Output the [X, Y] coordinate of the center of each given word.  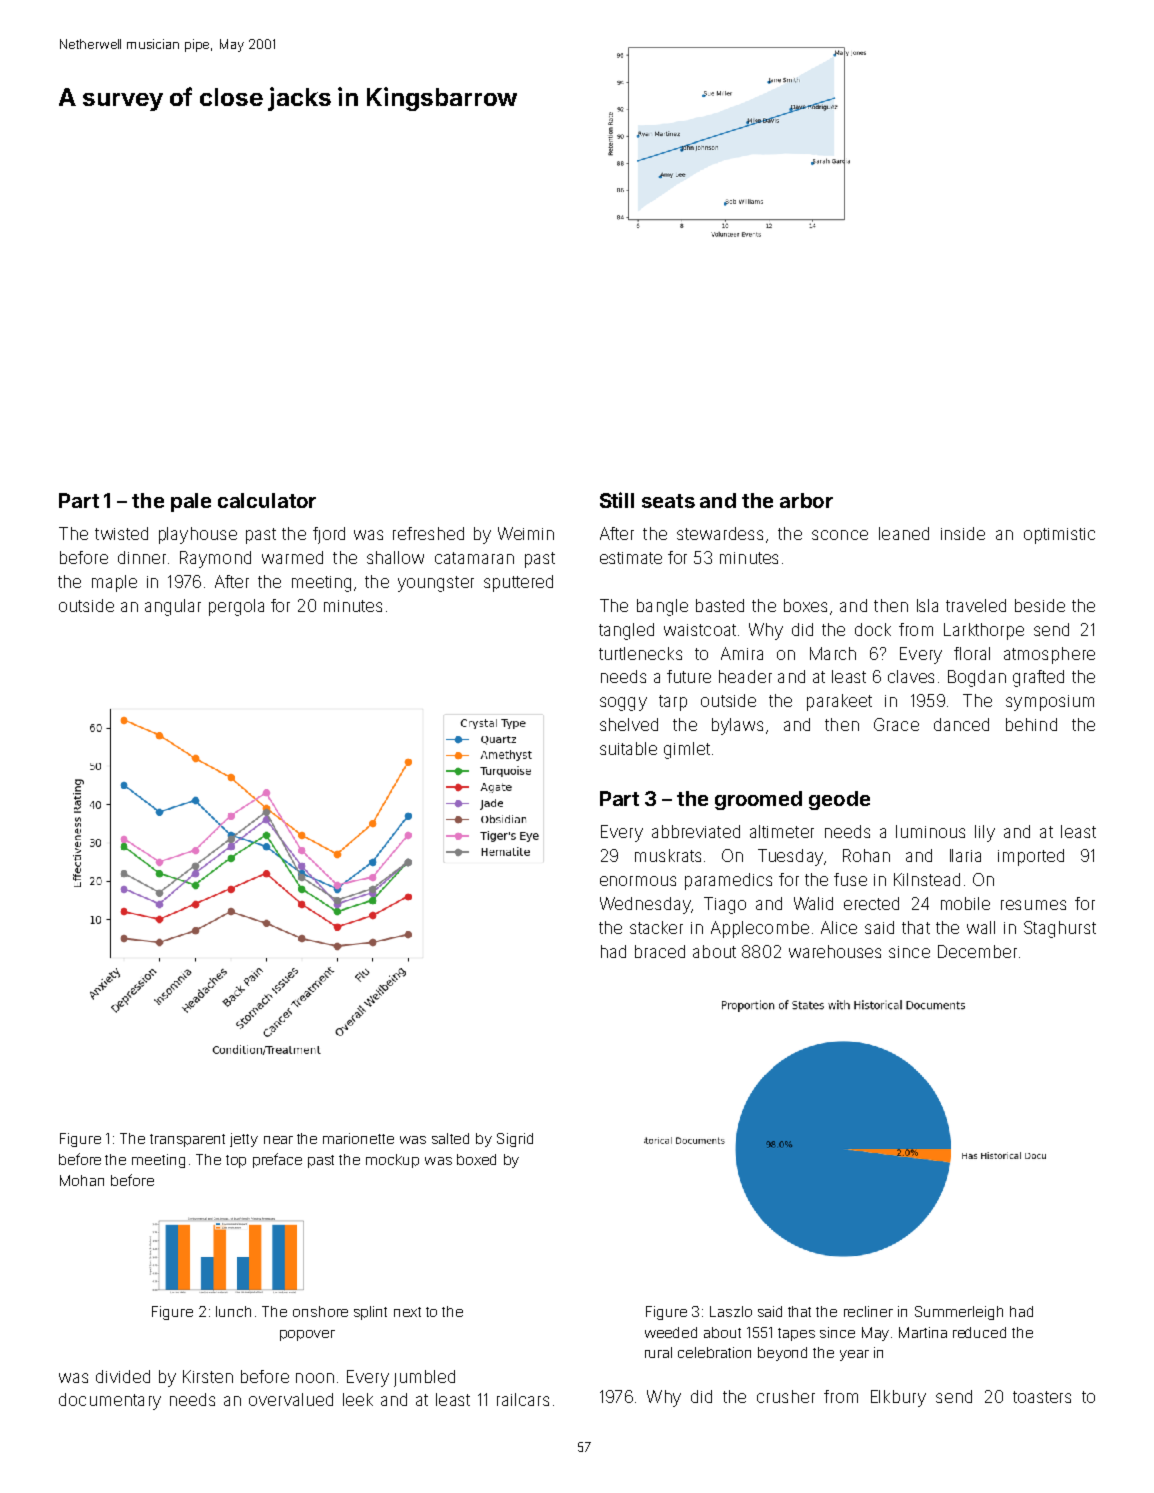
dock [873, 629]
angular [173, 607]
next [407, 1312]
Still [617, 500]
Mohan [82, 1180]
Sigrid [515, 1140]
